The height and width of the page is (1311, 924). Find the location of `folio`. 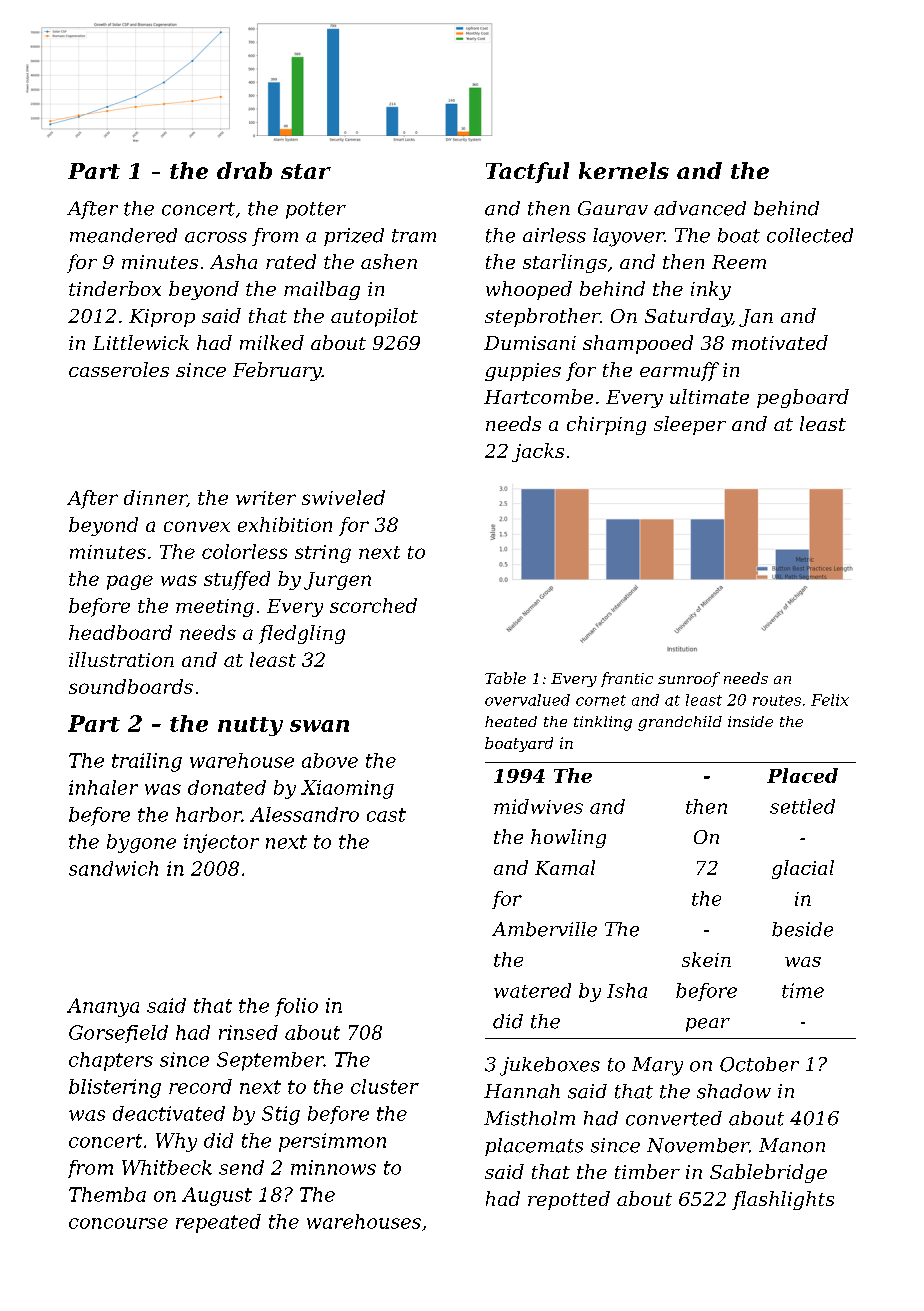

folio is located at coordinates (296, 1007).
